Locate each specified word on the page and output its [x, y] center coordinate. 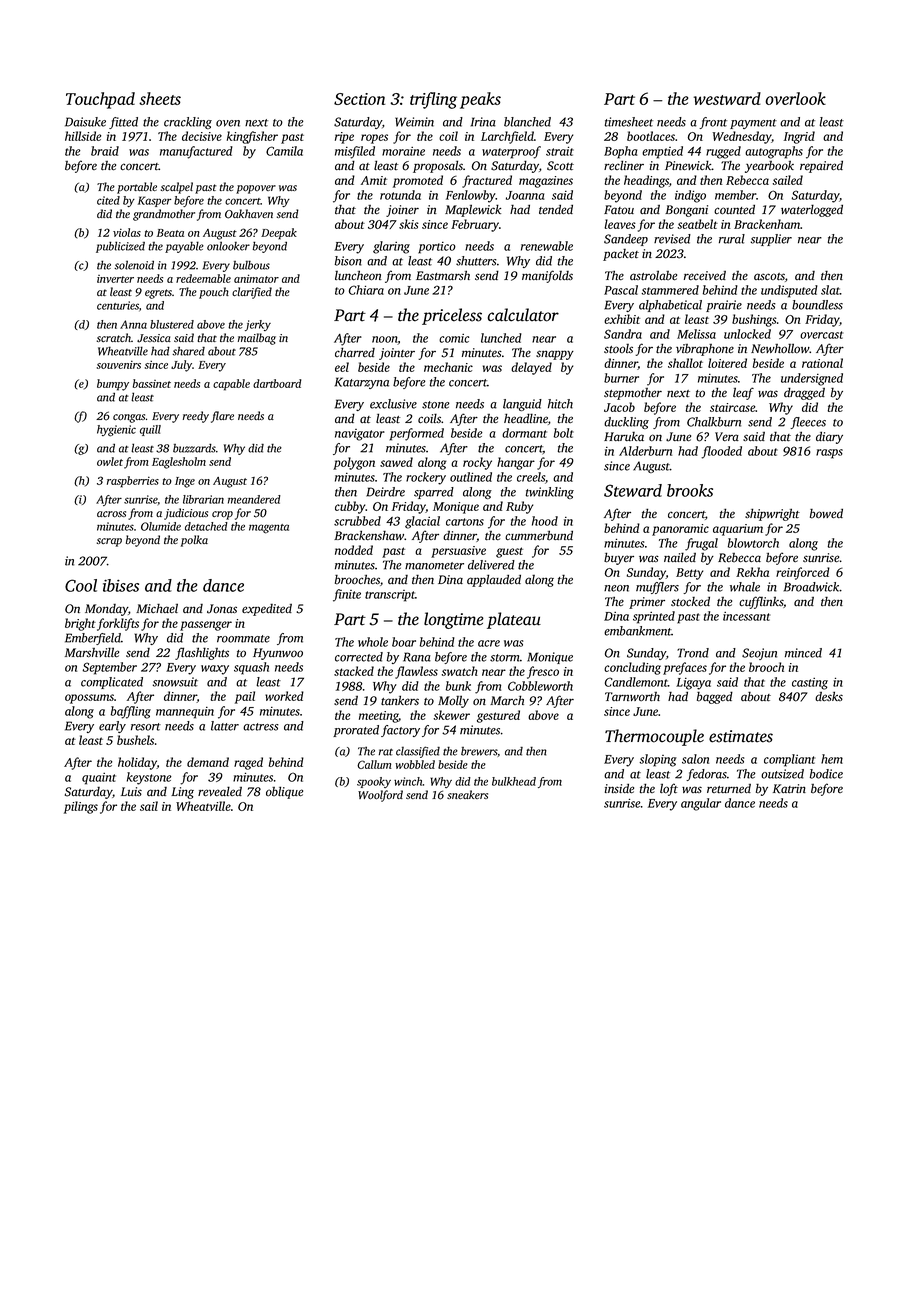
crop [222, 515]
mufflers [657, 588]
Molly [453, 701]
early [112, 727]
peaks [480, 100]
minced [803, 653]
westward [727, 98]
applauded [494, 580]
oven [228, 123]
